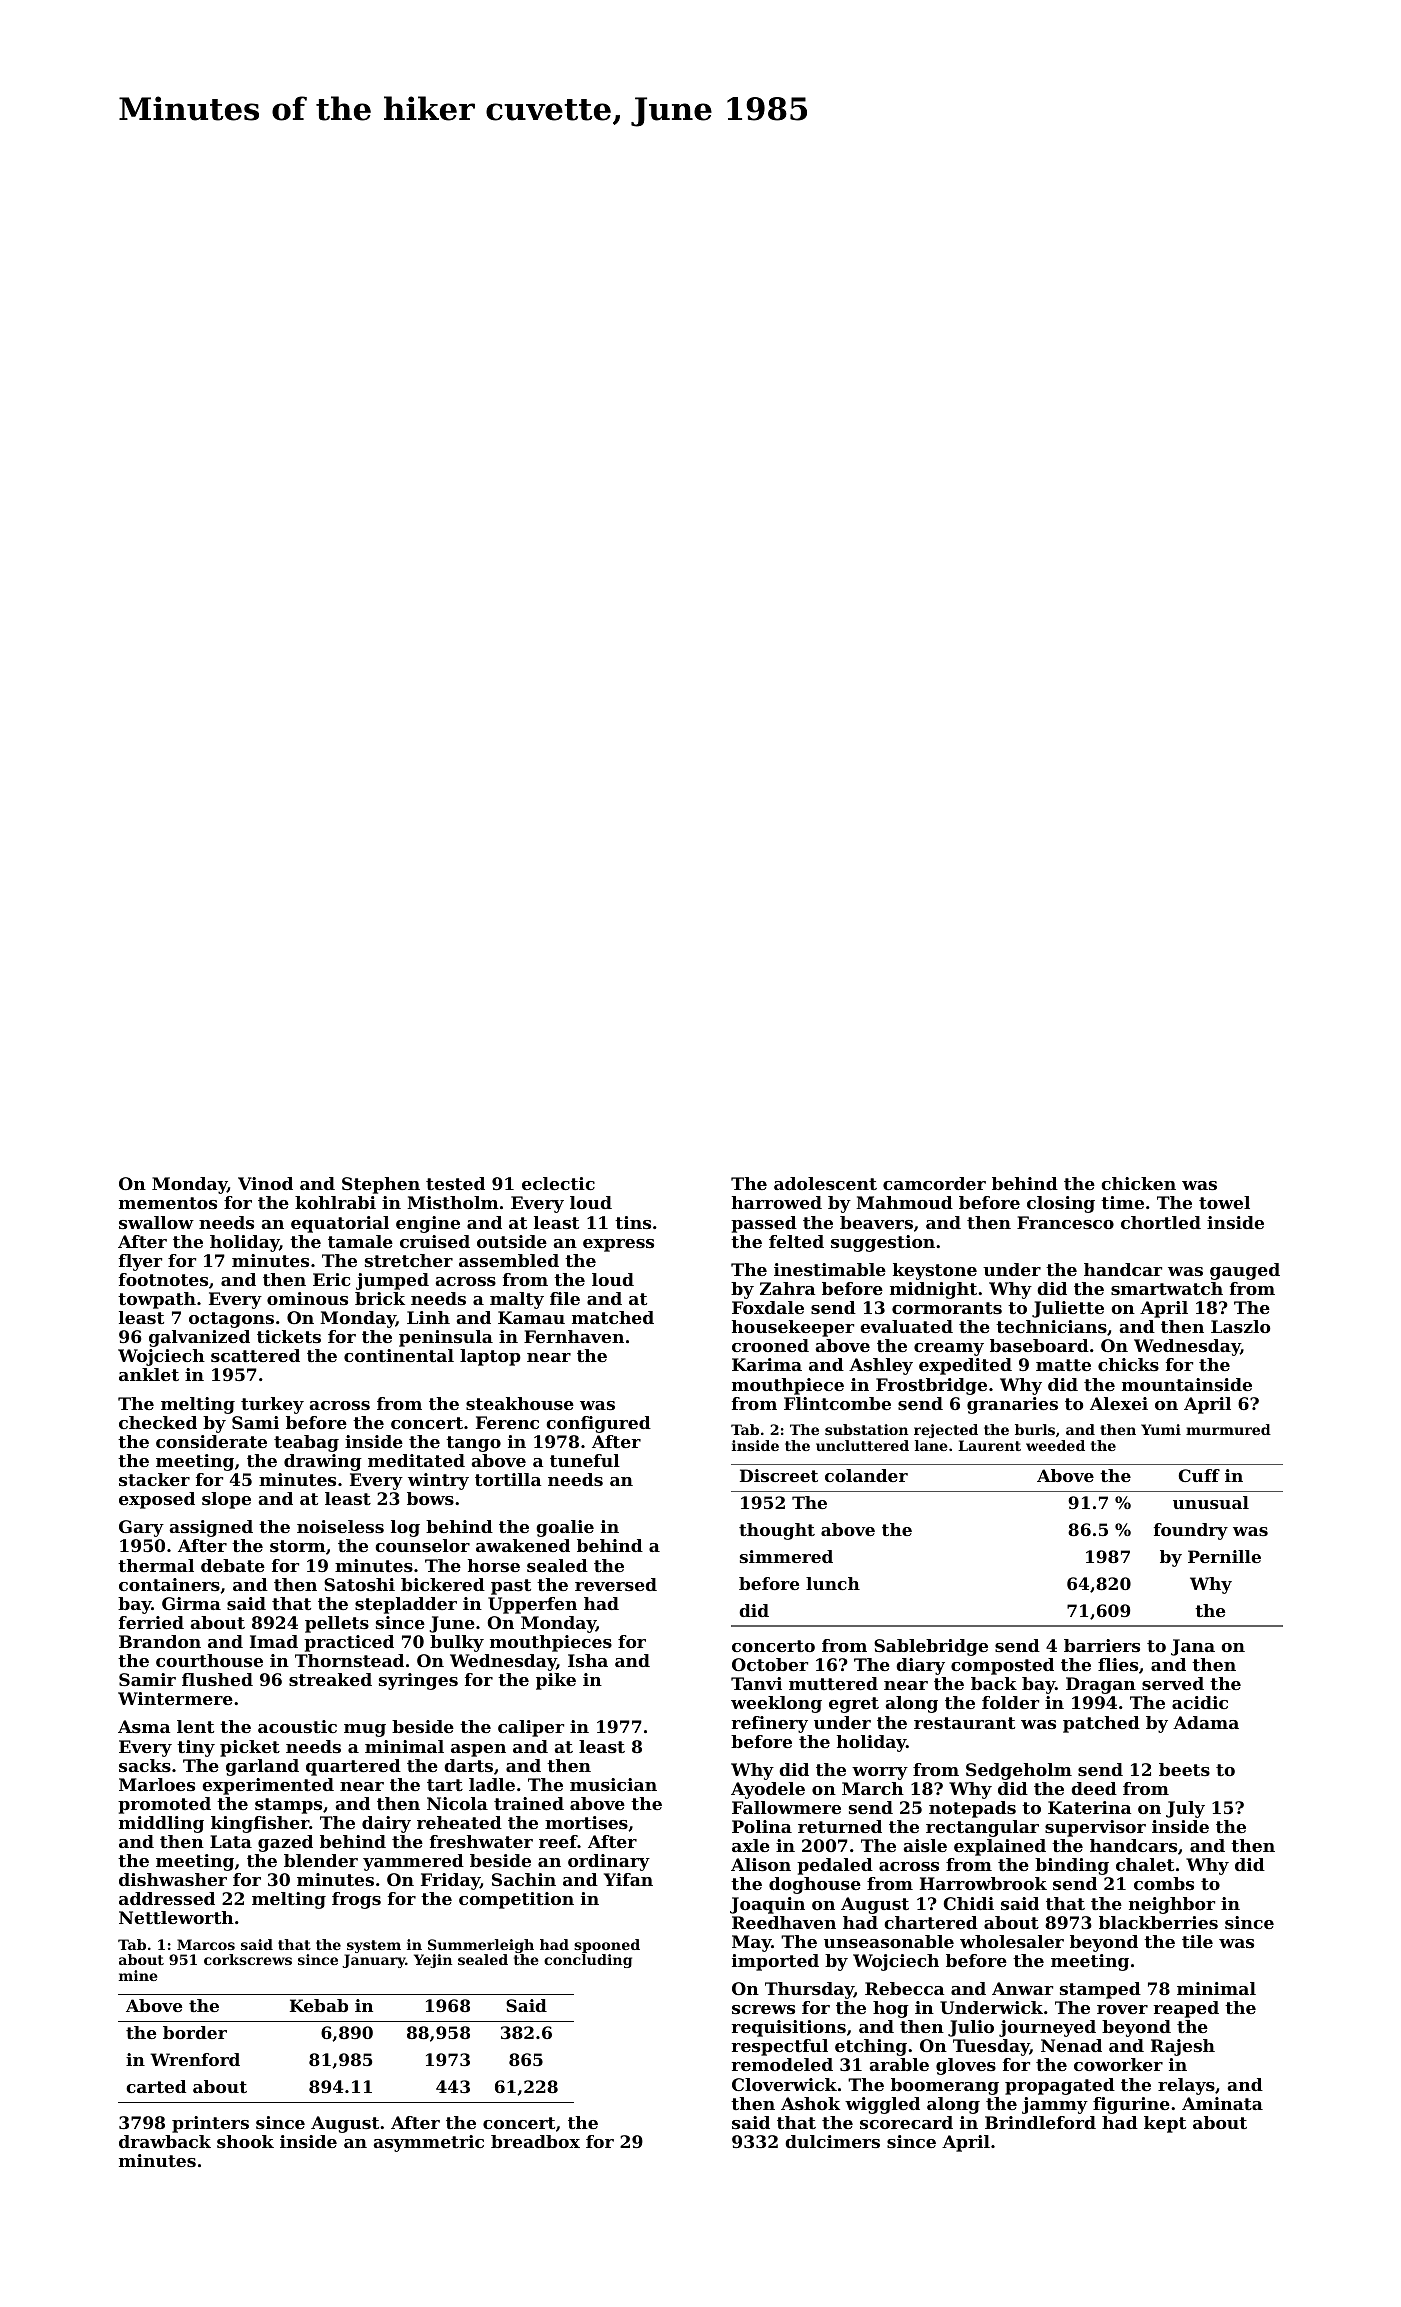 This screenshot has width=1401, height=2307. What do you see at coordinates (971, 2028) in the screenshot?
I see `Julio` at bounding box center [971, 2028].
